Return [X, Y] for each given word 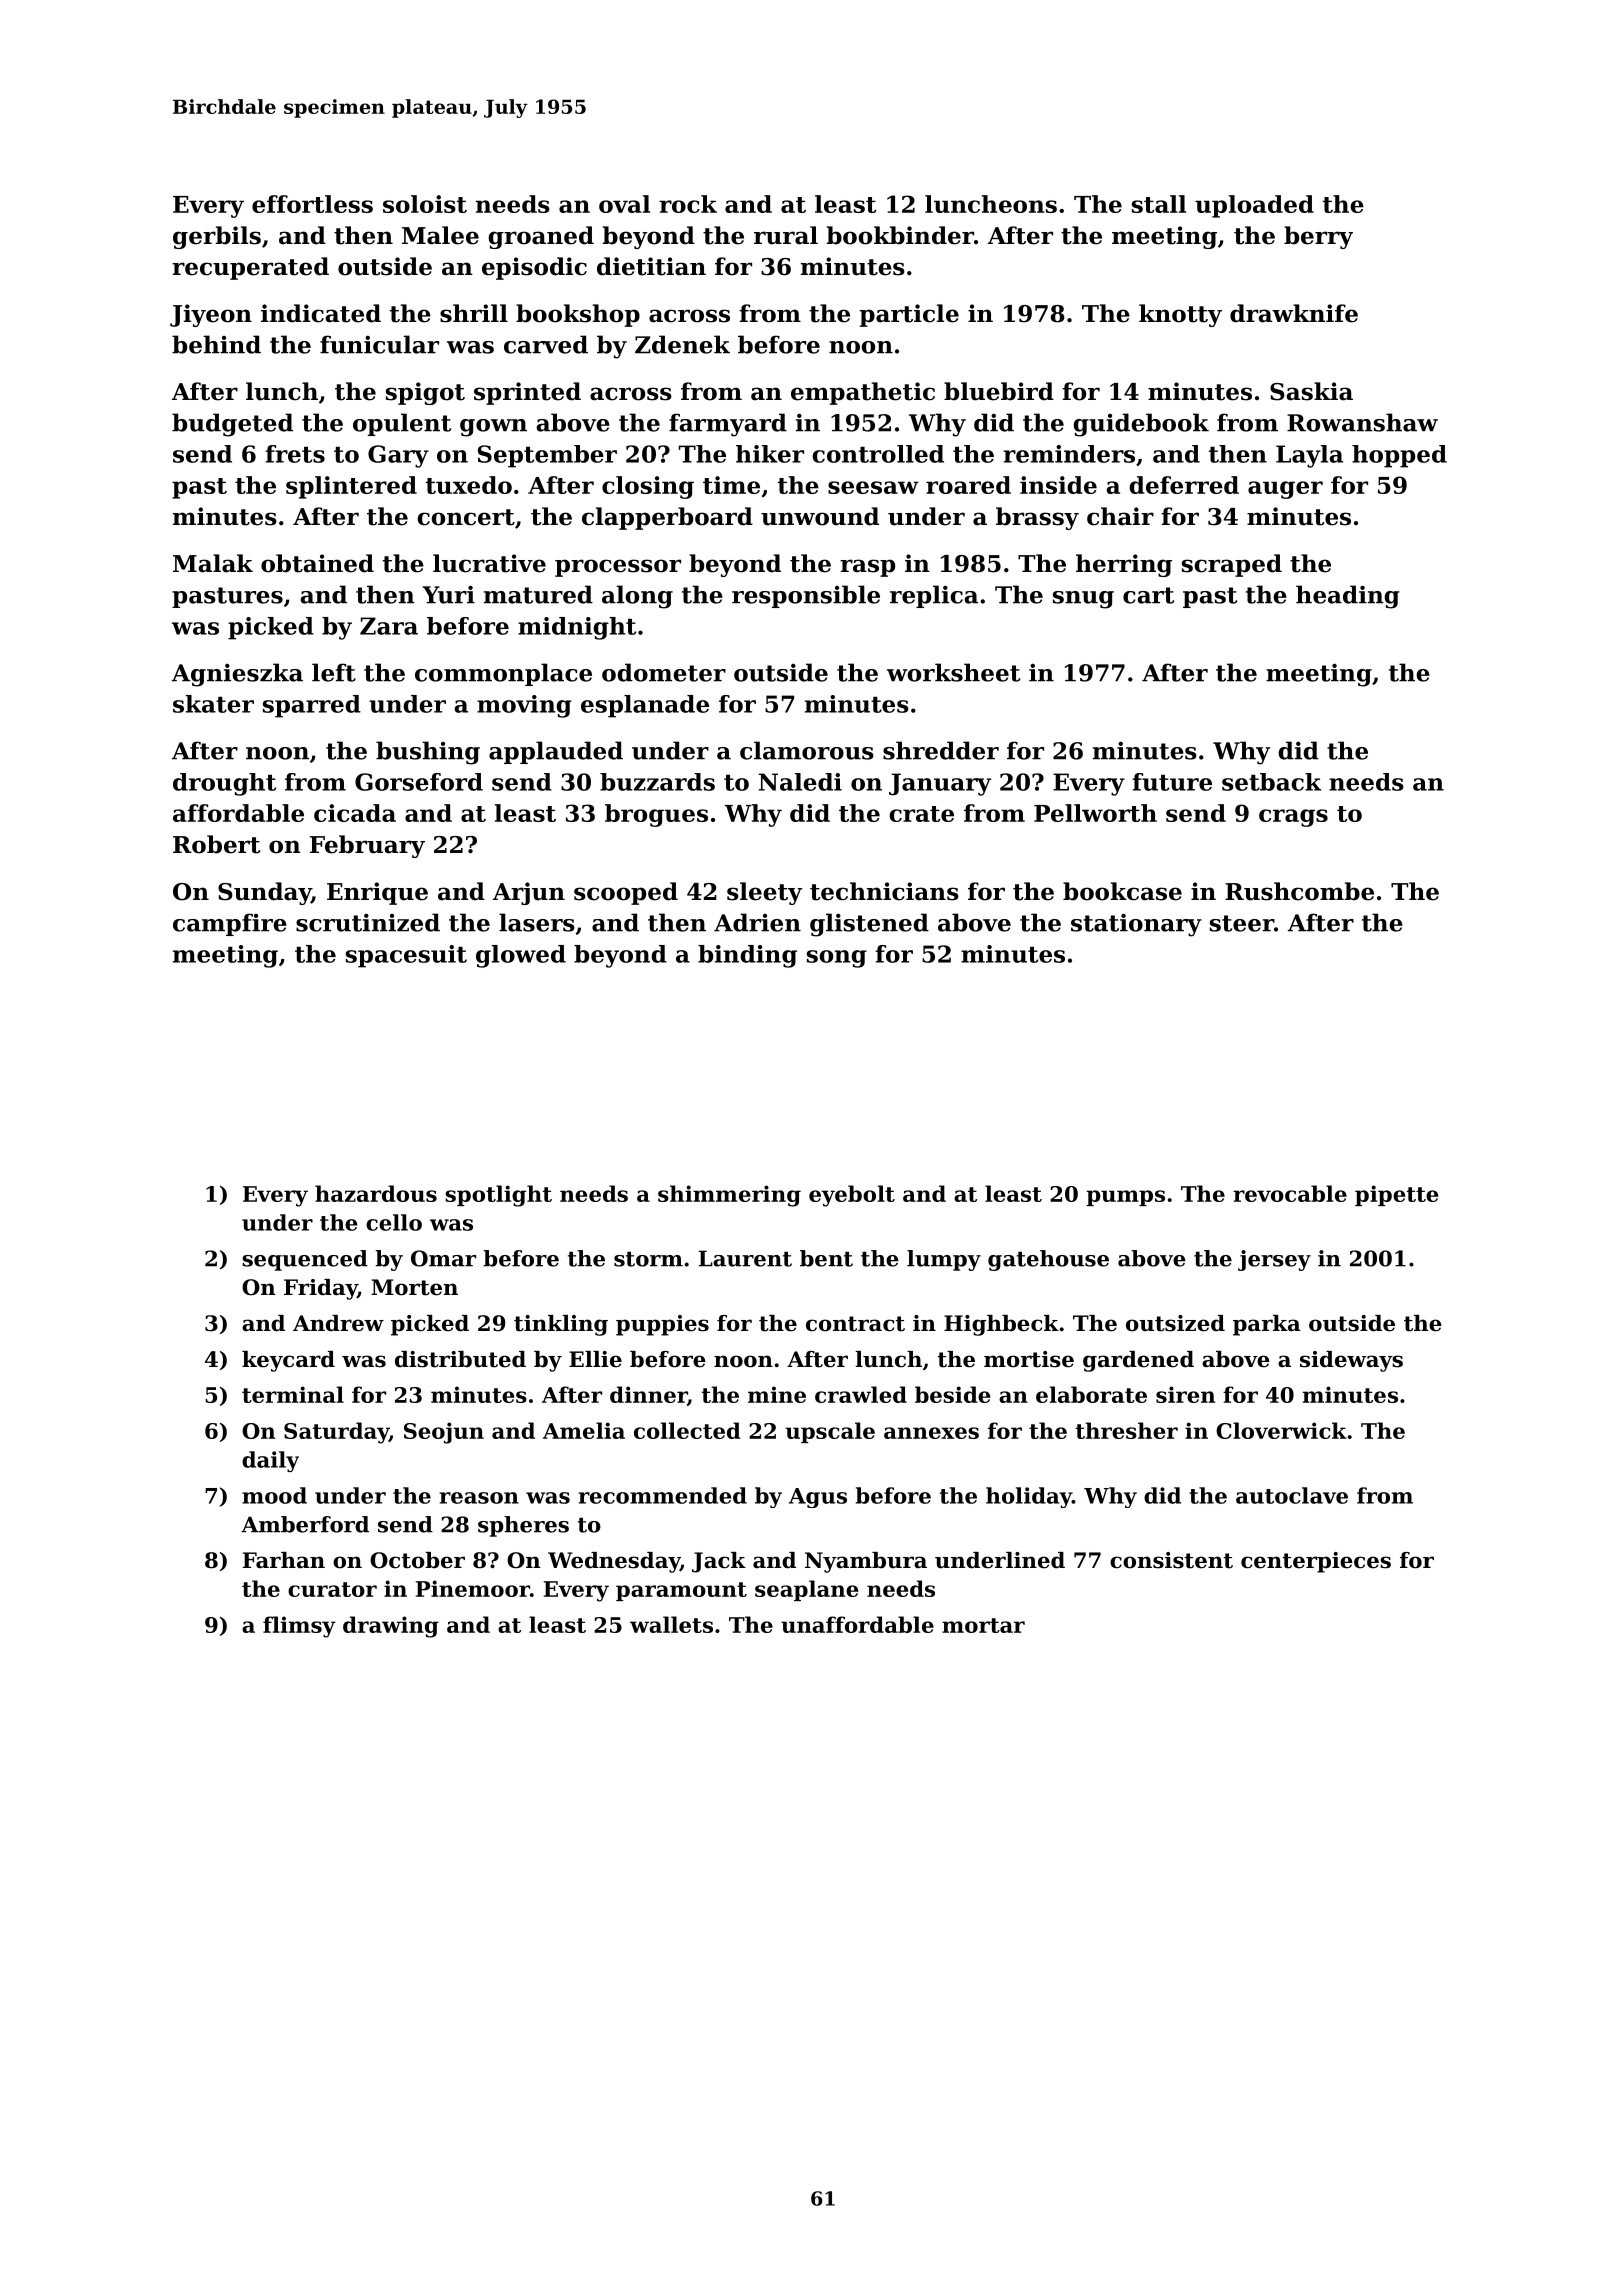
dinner [648, 1394]
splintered [351, 487]
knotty [1180, 315]
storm [648, 1259]
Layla [1309, 456]
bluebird [999, 391]
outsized [1175, 1323]
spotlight [498, 1196]
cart [1148, 595]
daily [270, 1461]
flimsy [299, 1627]
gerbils [217, 237]
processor [618, 568]
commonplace [503, 674]
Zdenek [682, 344]
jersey [1274, 1260]
